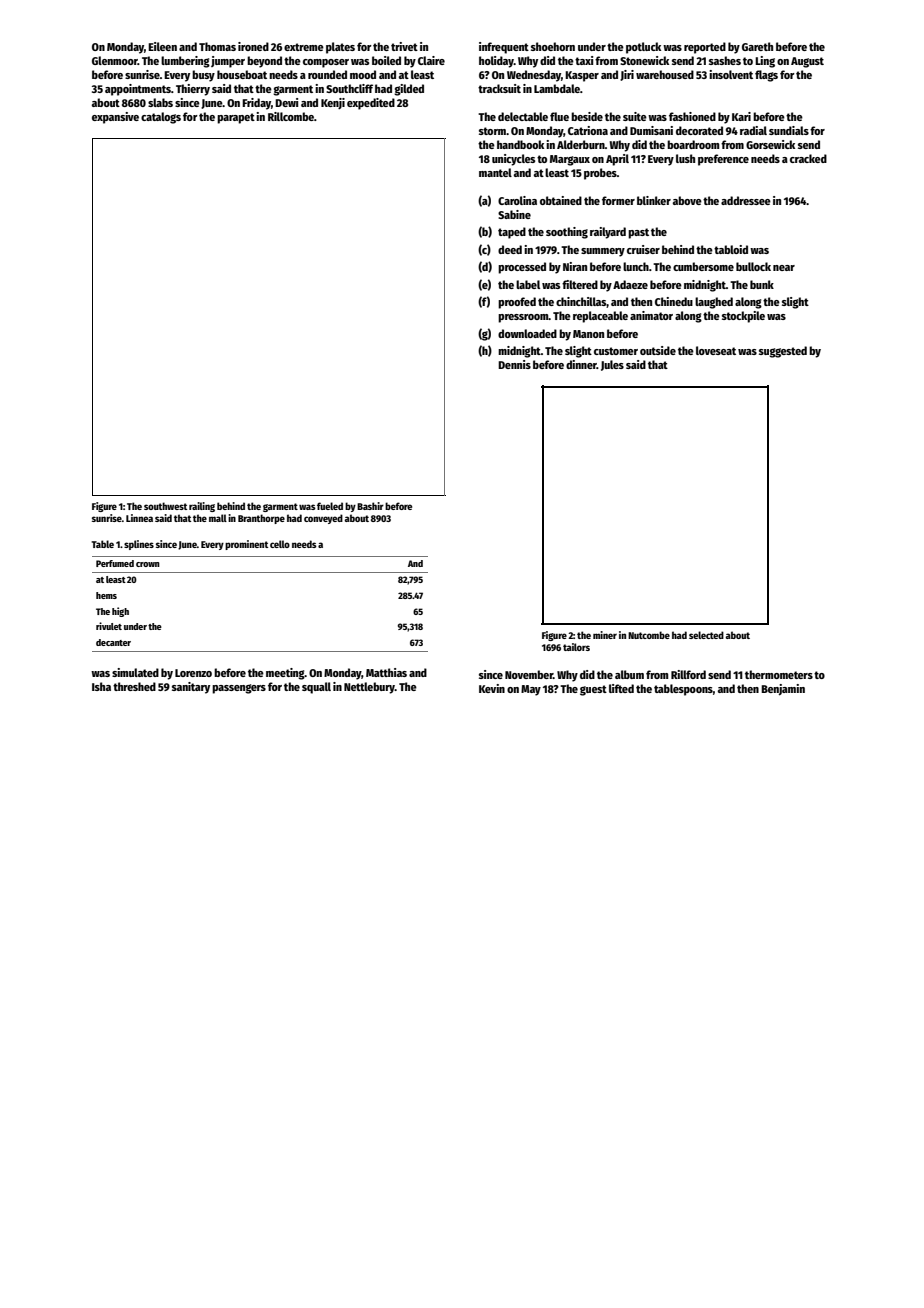 The image size is (924, 1308). I want to click on cello, so click(280, 544).
